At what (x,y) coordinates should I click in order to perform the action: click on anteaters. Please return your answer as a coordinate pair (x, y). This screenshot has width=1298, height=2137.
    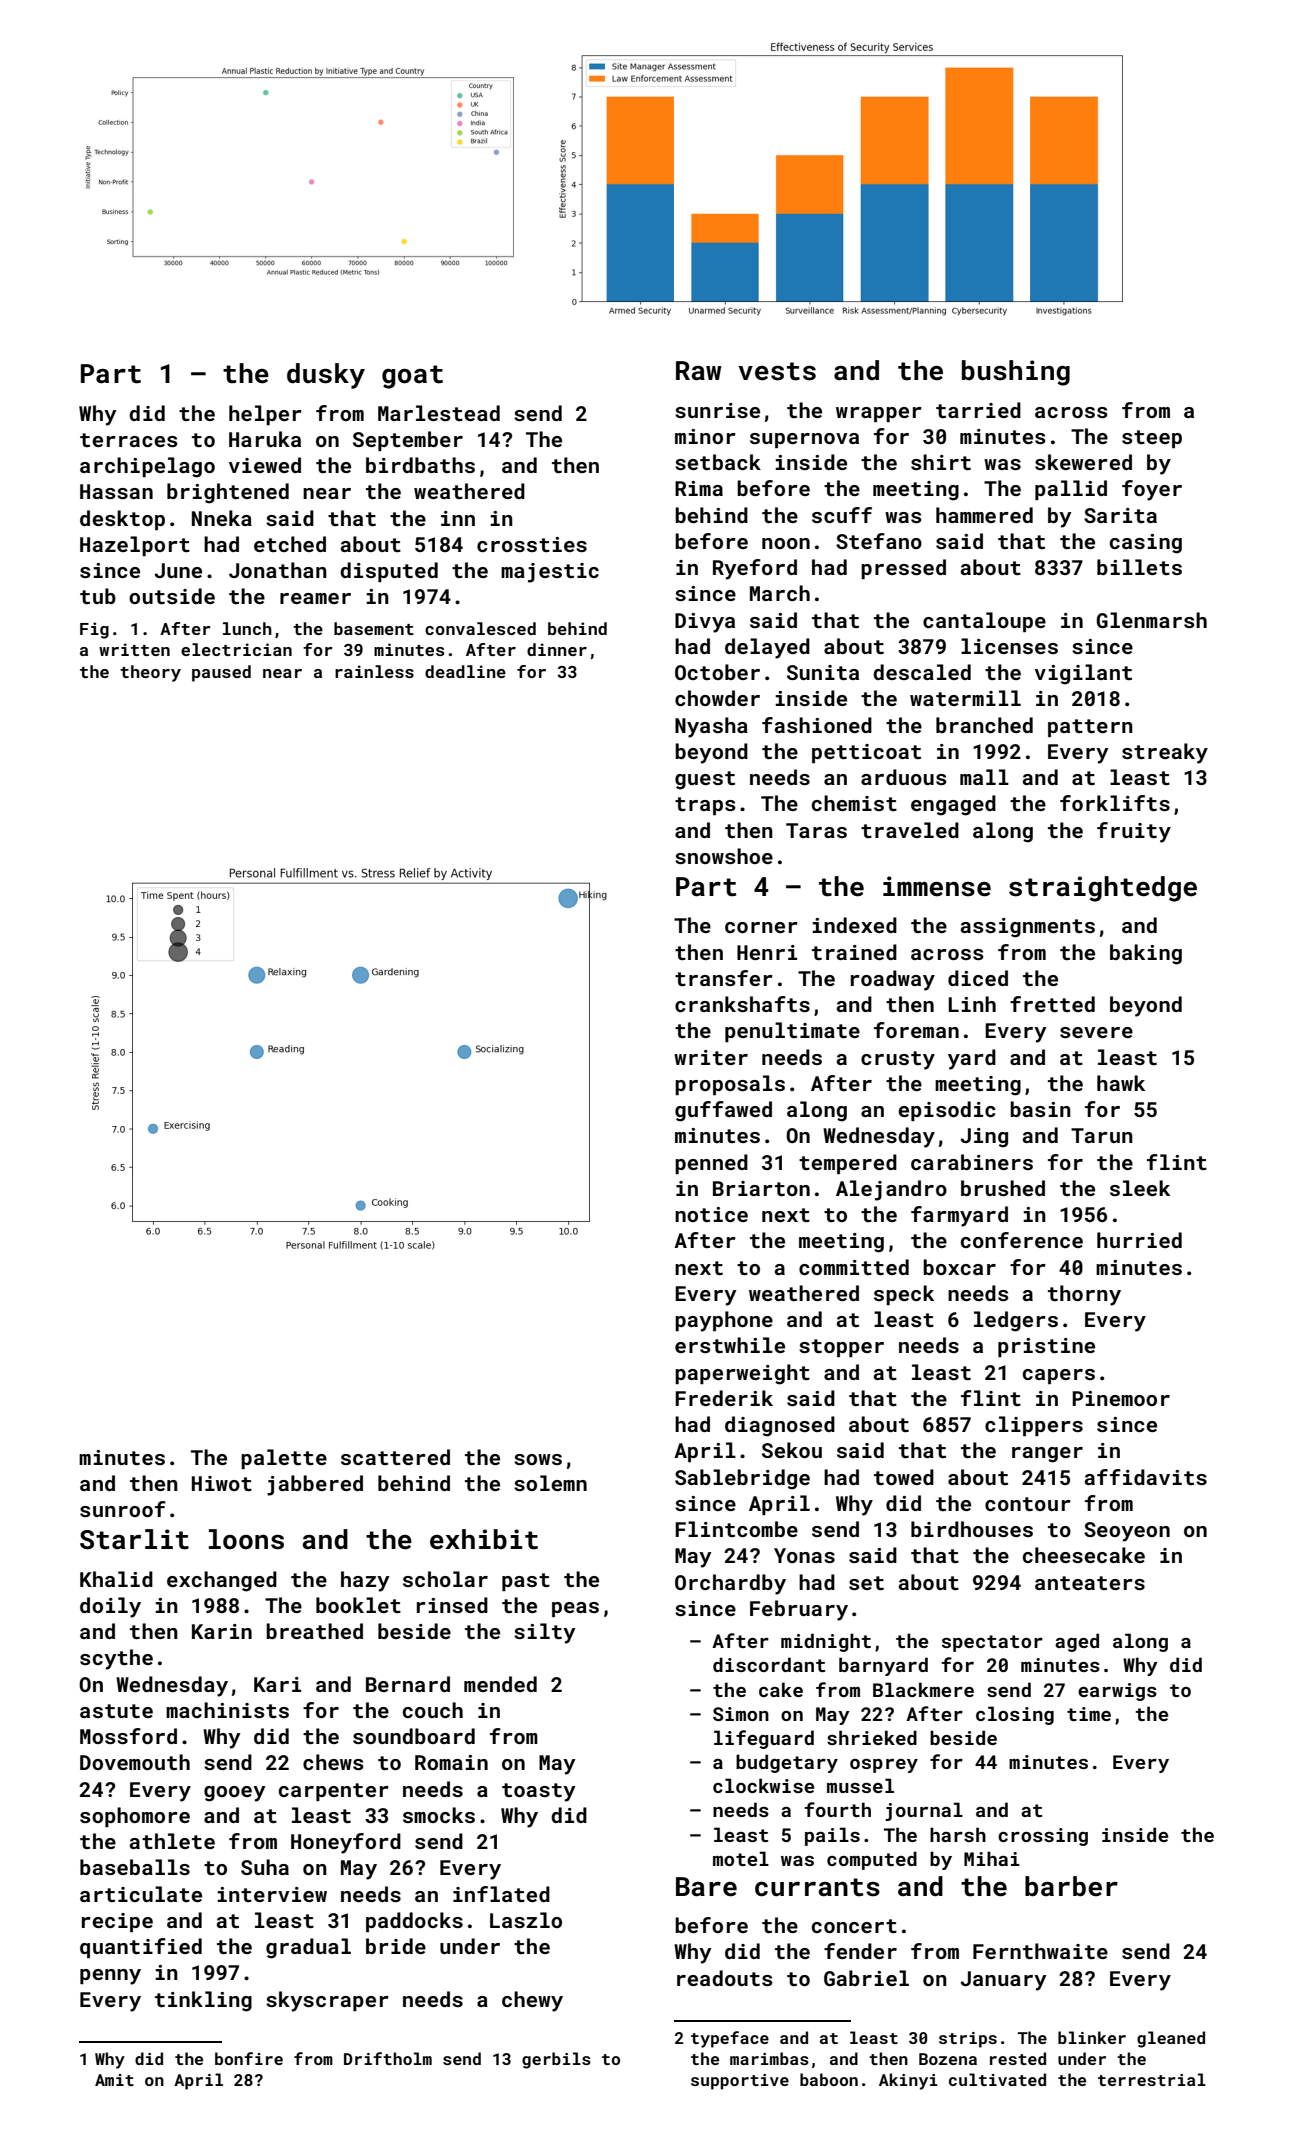
    Looking at the image, I should click on (1090, 1583).
